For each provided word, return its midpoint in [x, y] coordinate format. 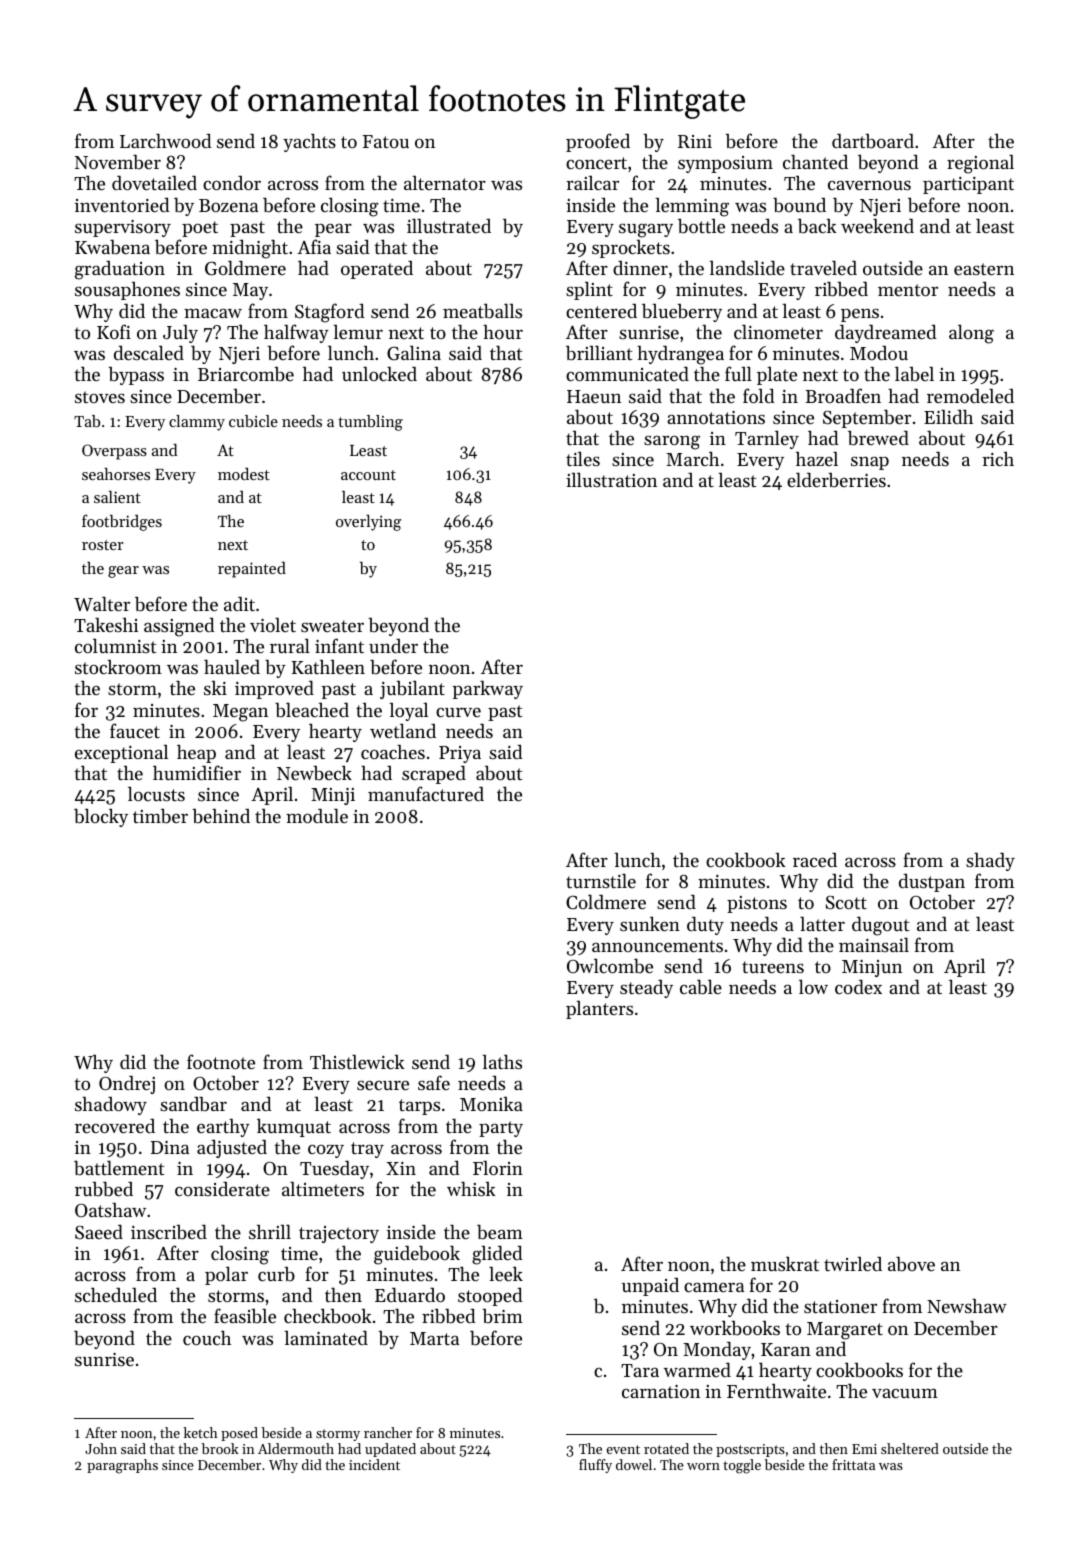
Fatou [386, 141]
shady [990, 862]
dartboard [873, 141]
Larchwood [166, 141]
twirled [853, 1264]
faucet [135, 730]
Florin [498, 1168]
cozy [326, 1151]
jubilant [412, 689]
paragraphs [122, 1466]
